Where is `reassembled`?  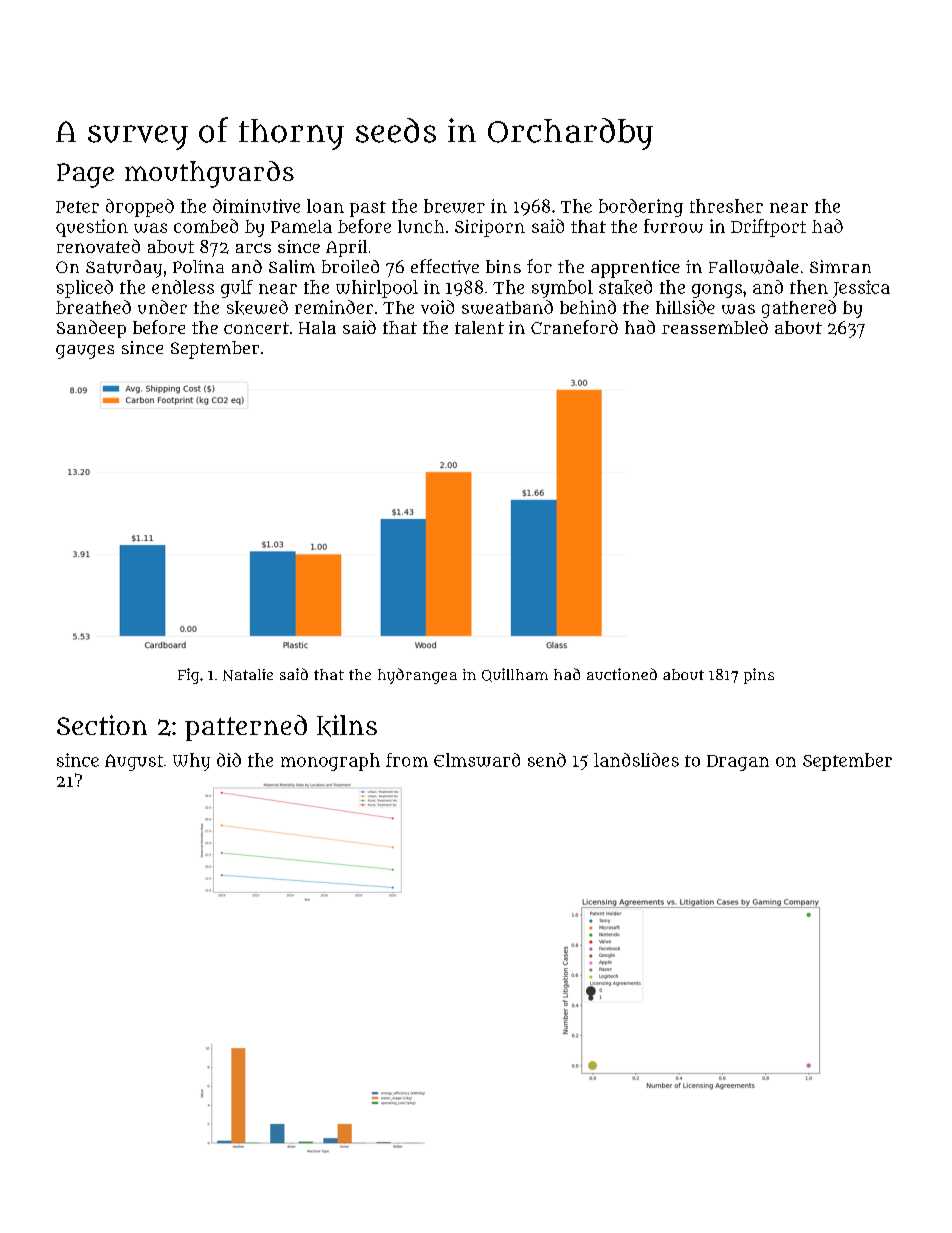
reassembled is located at coordinates (715, 327).
